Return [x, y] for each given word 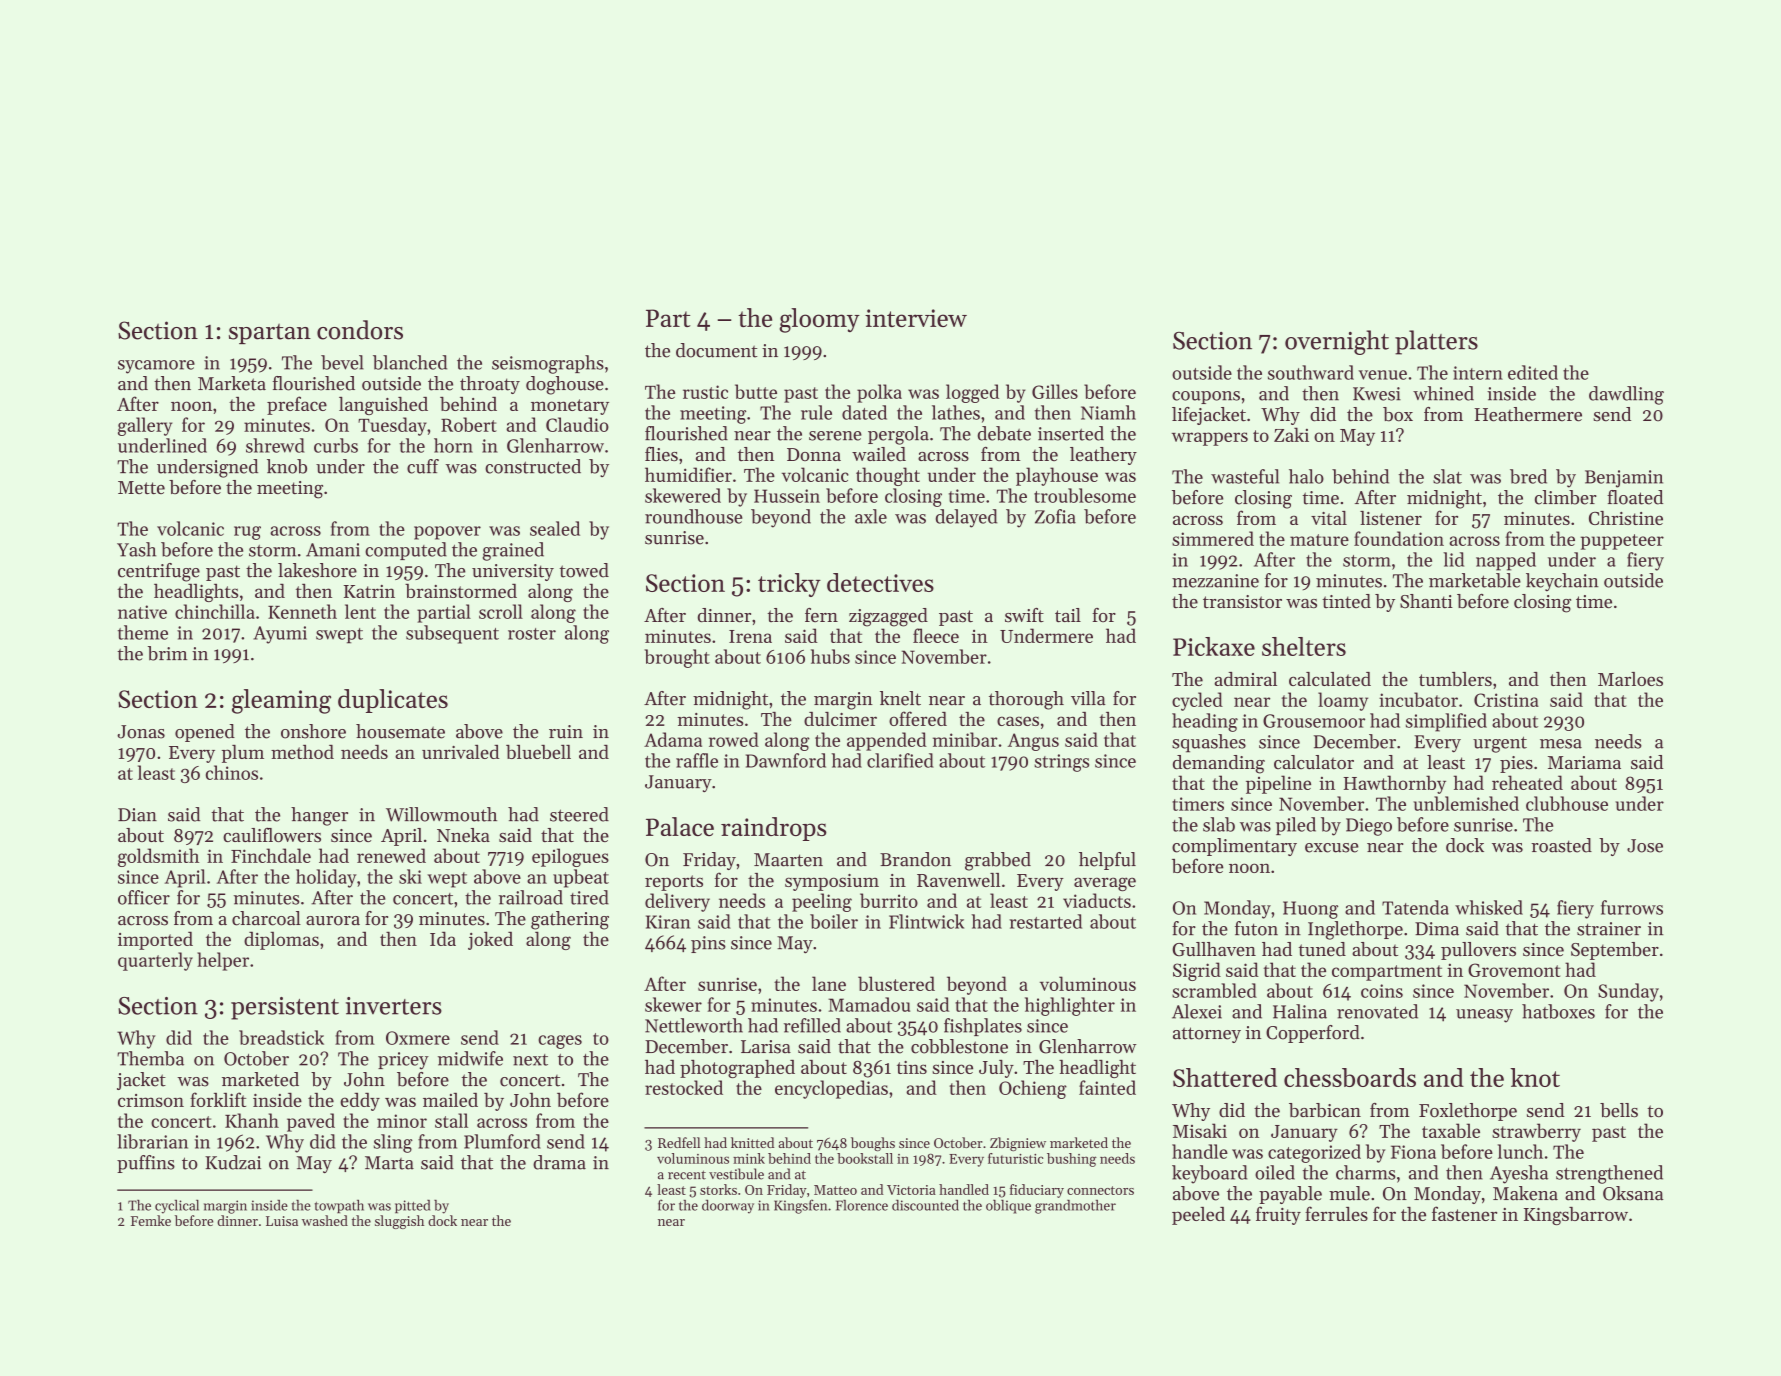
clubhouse [1567, 803]
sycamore [156, 367]
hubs [830, 656]
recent [687, 1175]
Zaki [1291, 434]
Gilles [1055, 391]
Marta [389, 1163]
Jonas [141, 732]
